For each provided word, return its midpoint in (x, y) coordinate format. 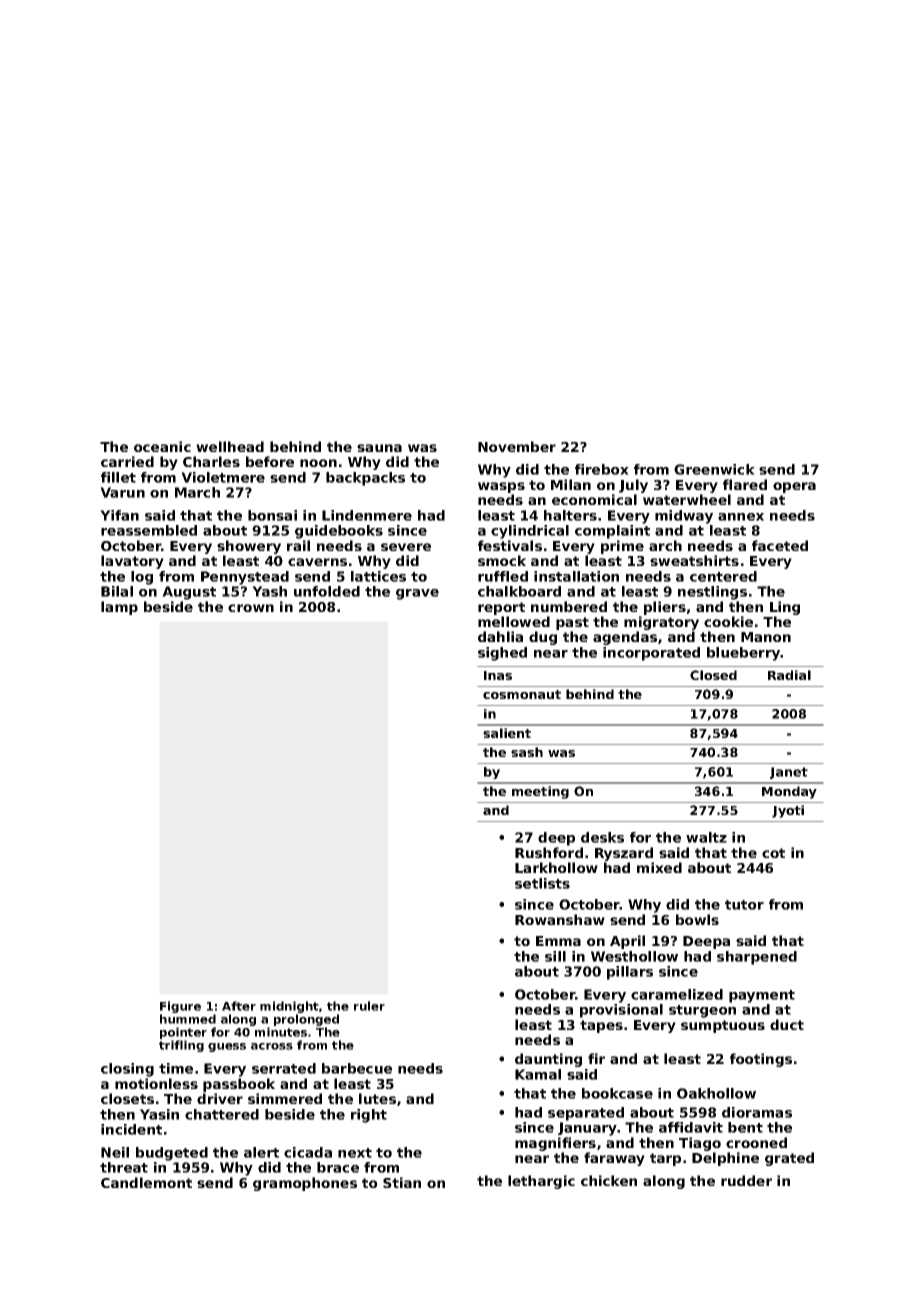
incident (131, 1129)
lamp (119, 608)
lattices (378, 576)
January (587, 1129)
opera (794, 487)
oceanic (162, 446)
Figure (180, 1007)
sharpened (757, 958)
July (633, 486)
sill (555, 956)
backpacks (365, 479)
